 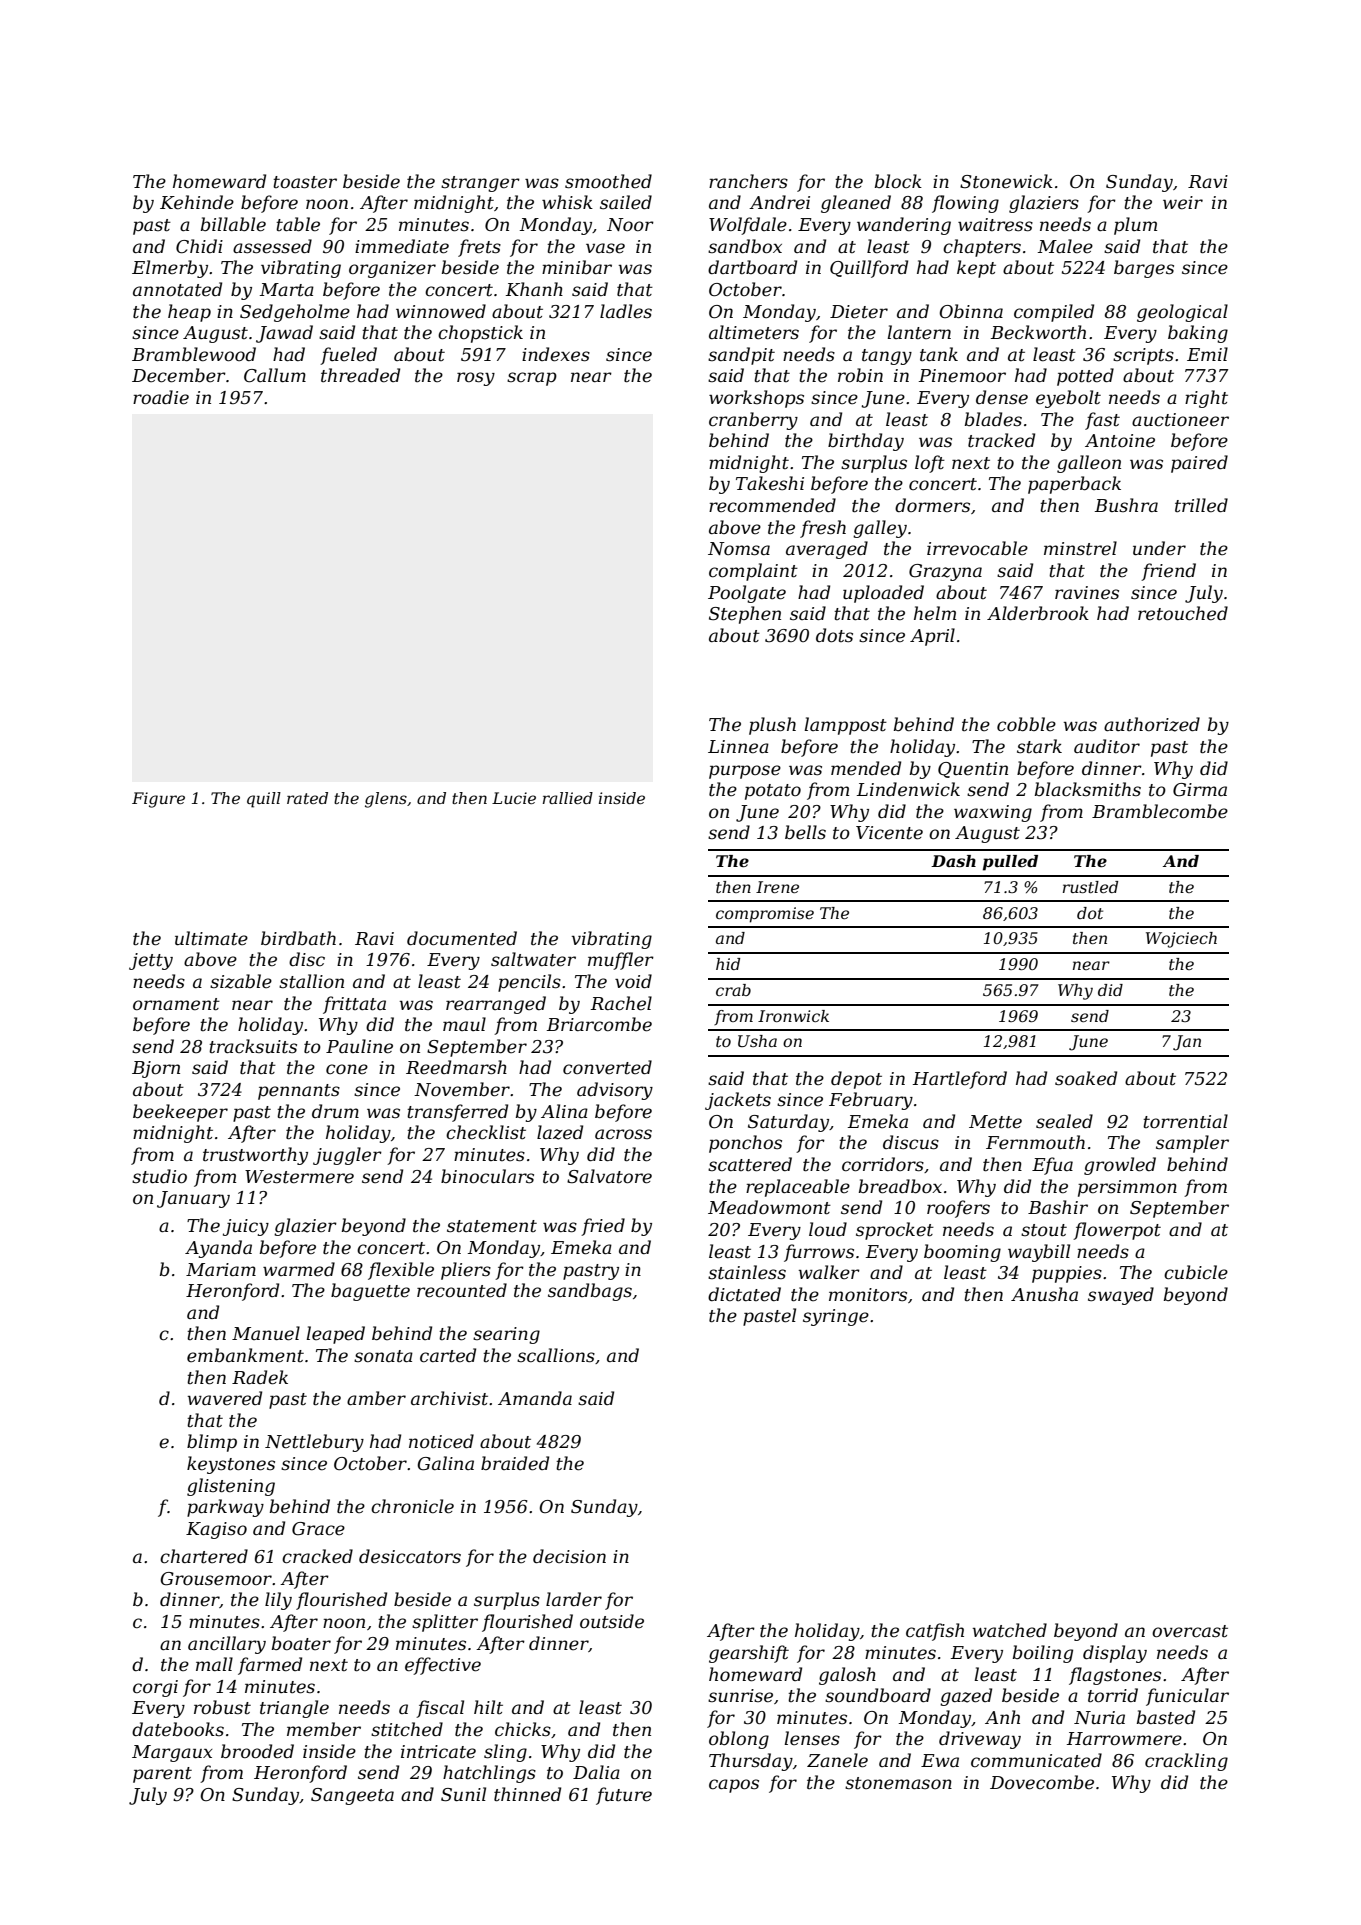 I want to click on decision, so click(x=569, y=1556).
